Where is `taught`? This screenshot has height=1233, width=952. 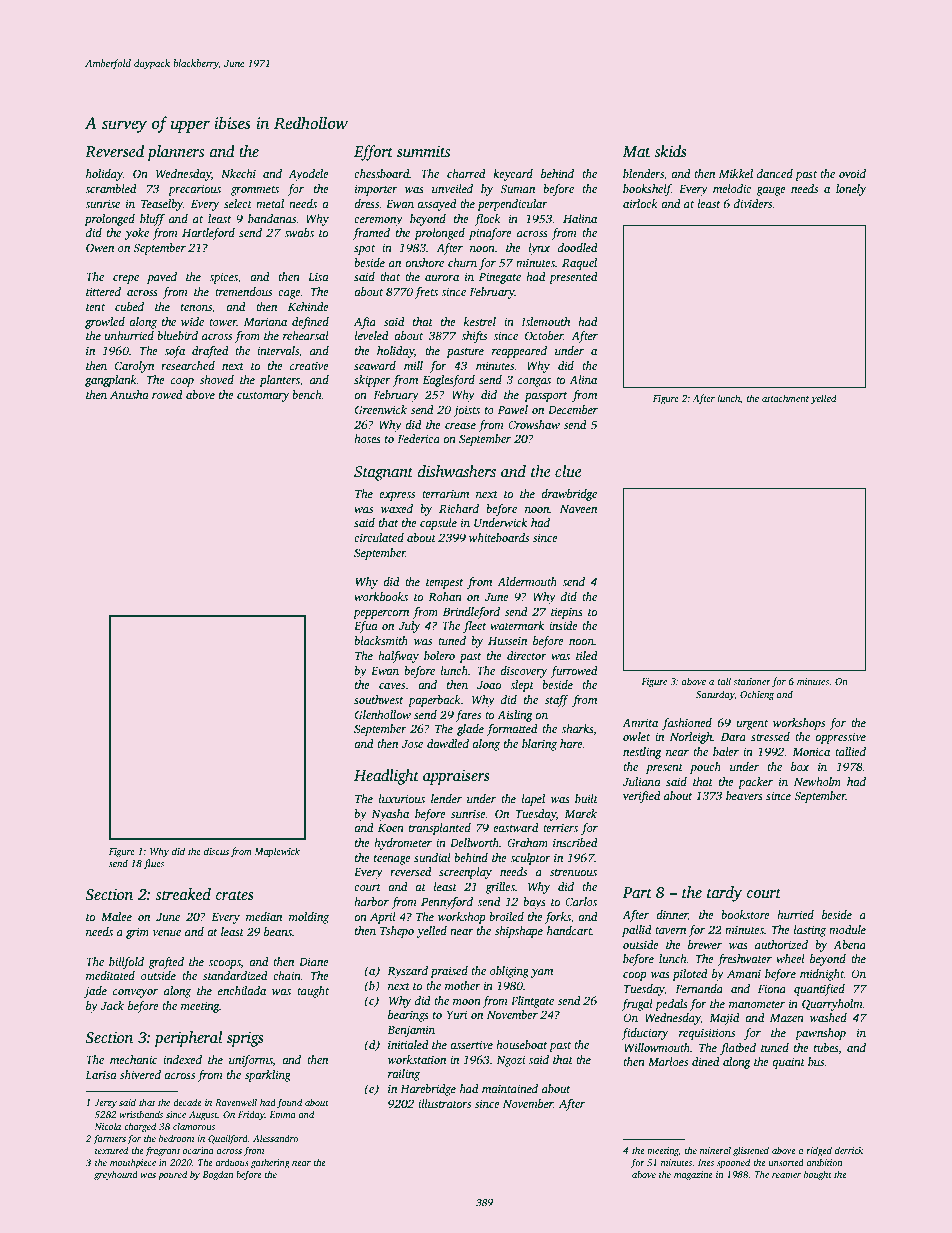
taught is located at coordinates (313, 992).
